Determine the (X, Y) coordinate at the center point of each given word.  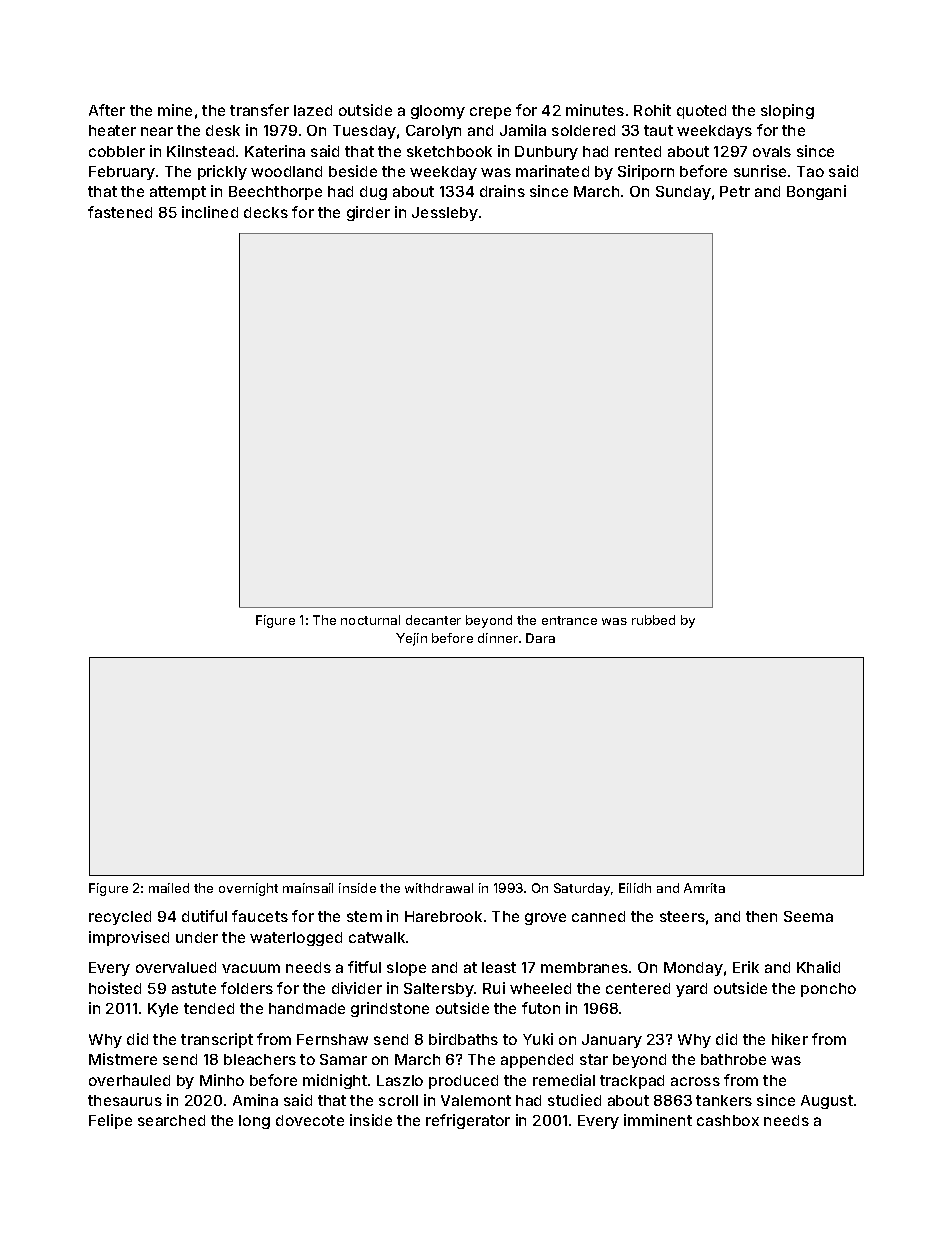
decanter (433, 620)
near (157, 131)
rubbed (653, 620)
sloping (787, 111)
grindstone (390, 1009)
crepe (490, 113)
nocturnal (370, 620)
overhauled (129, 1080)
